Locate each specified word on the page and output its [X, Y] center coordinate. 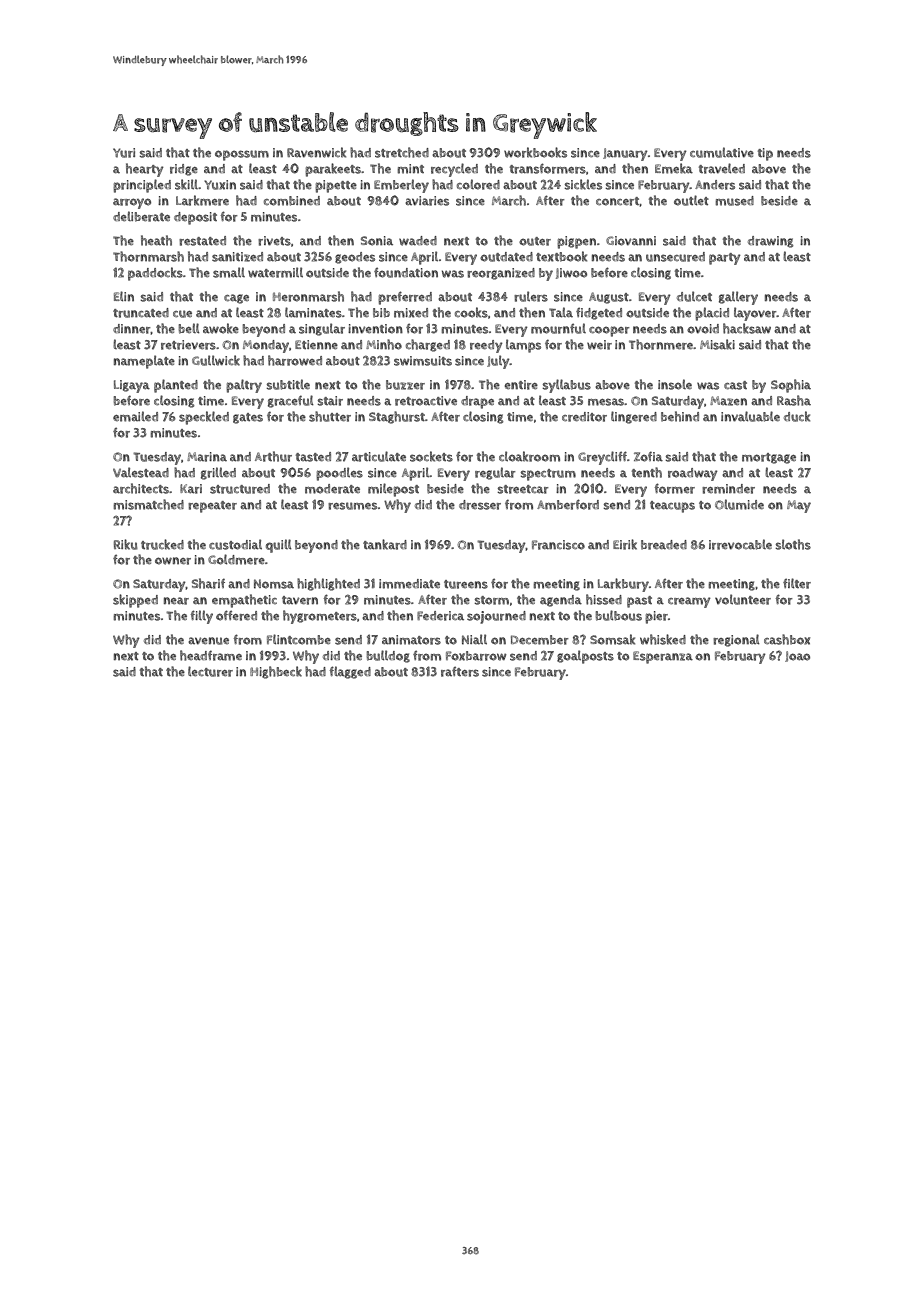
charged [428, 345]
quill [279, 546]
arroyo [132, 203]
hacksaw [747, 328]
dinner [132, 329]
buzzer [405, 385]
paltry [244, 386]
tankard [385, 544]
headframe [211, 655]
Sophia [791, 386]
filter [797, 583]
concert [617, 201]
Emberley [401, 186]
